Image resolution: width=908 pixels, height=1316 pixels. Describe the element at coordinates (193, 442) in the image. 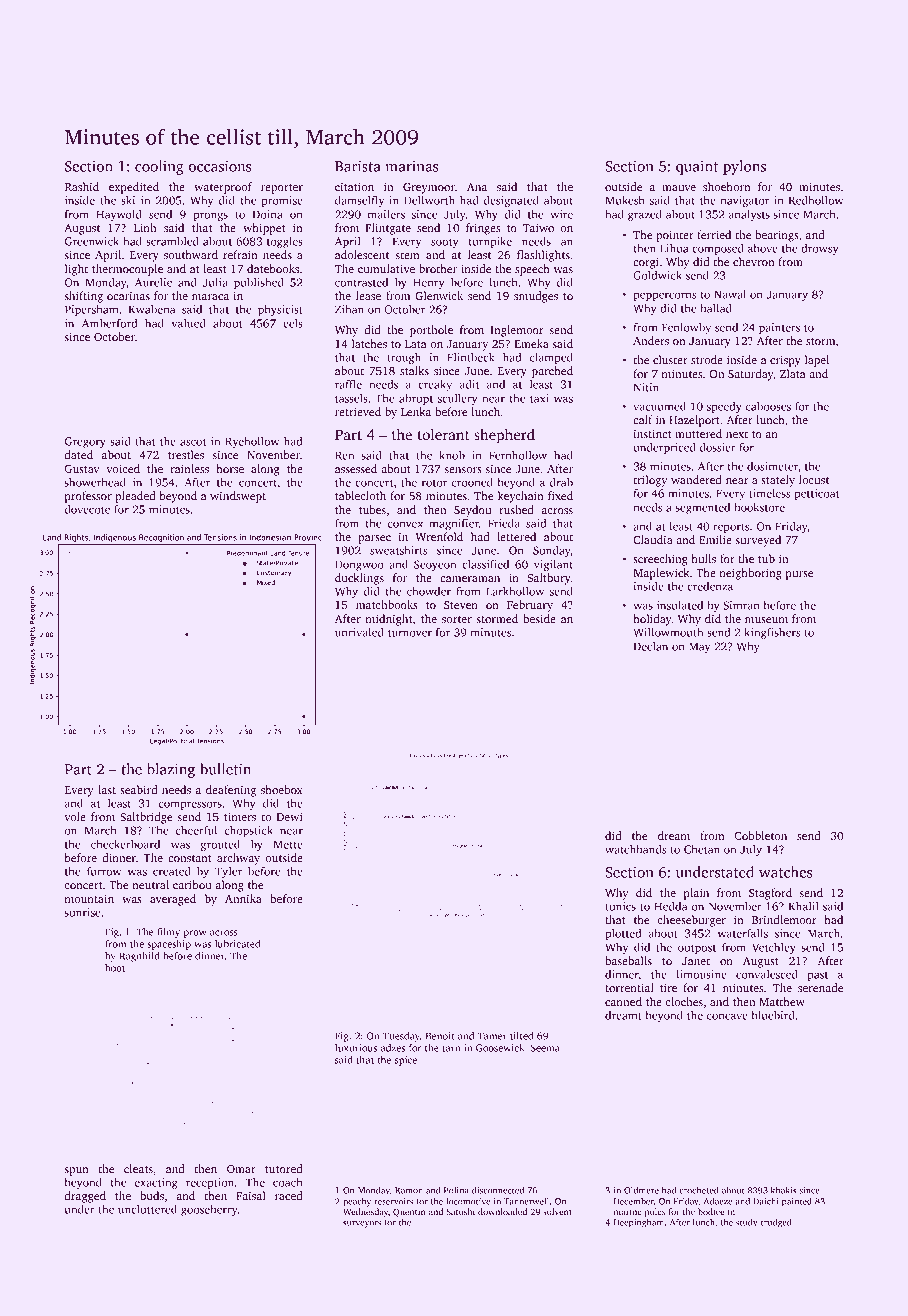

I see `ascot` at that location.
